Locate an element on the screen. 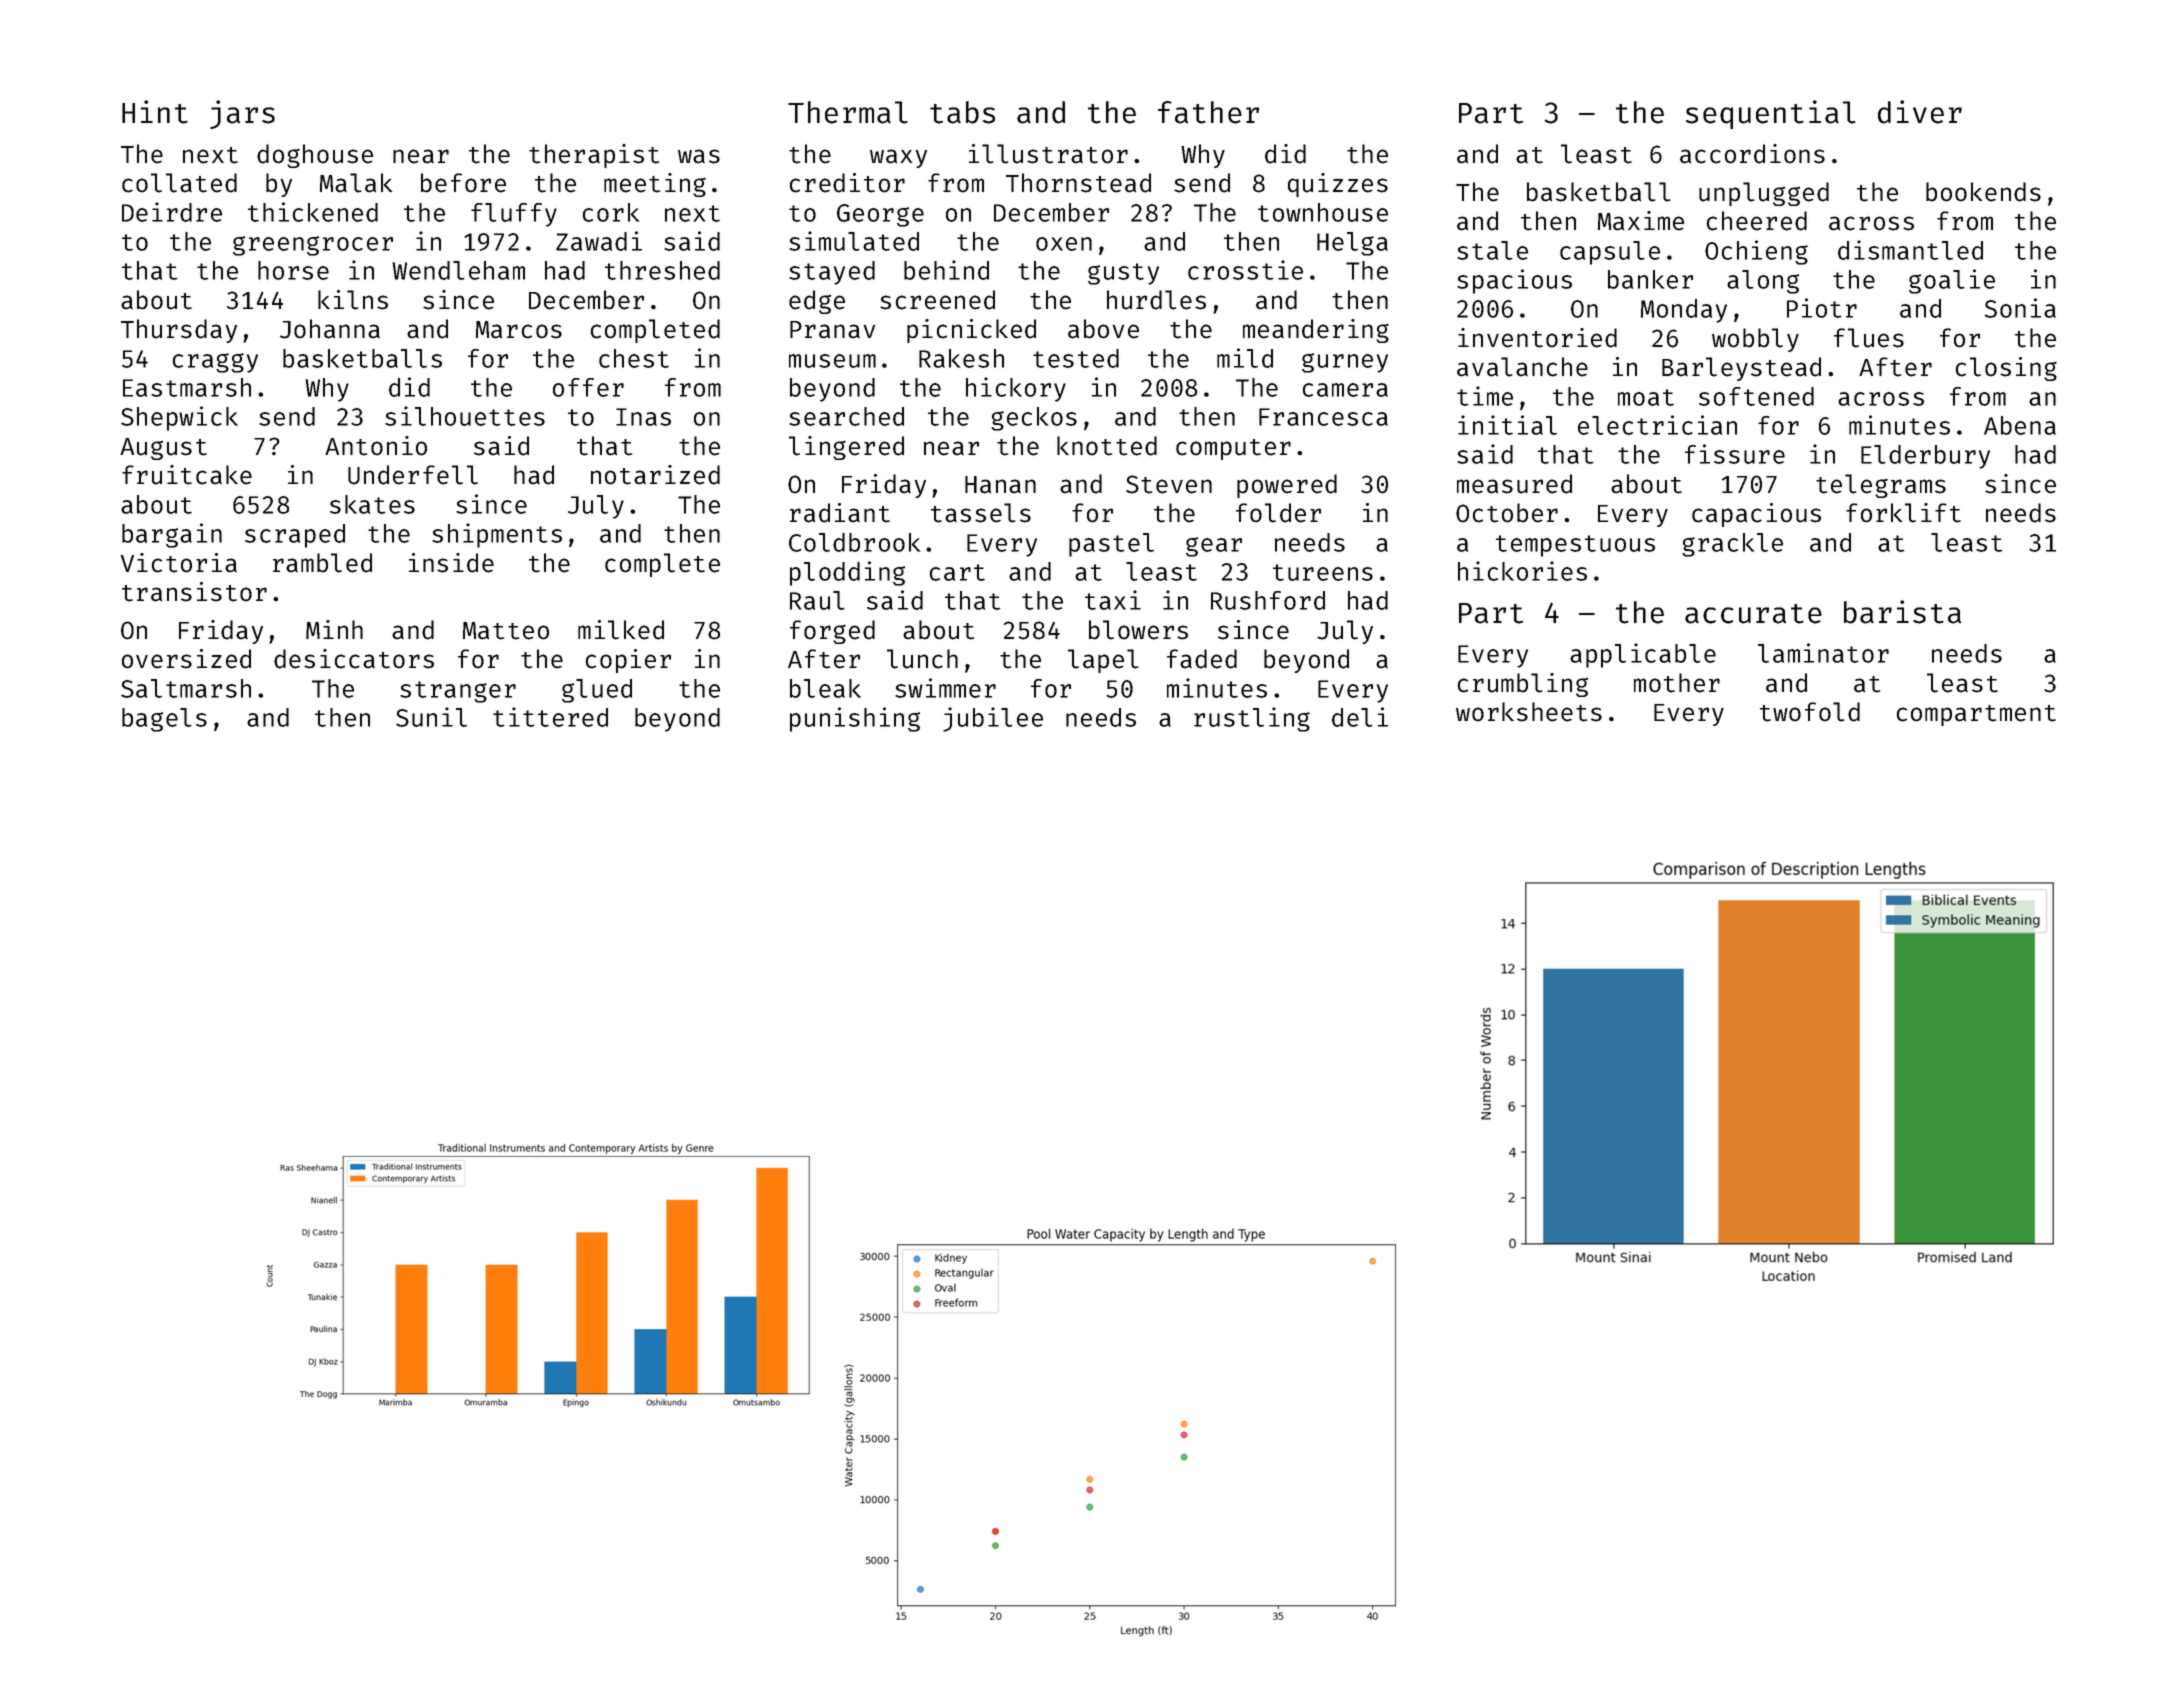 The height and width of the screenshot is (1683, 2178). Francesca is located at coordinates (1323, 417).
